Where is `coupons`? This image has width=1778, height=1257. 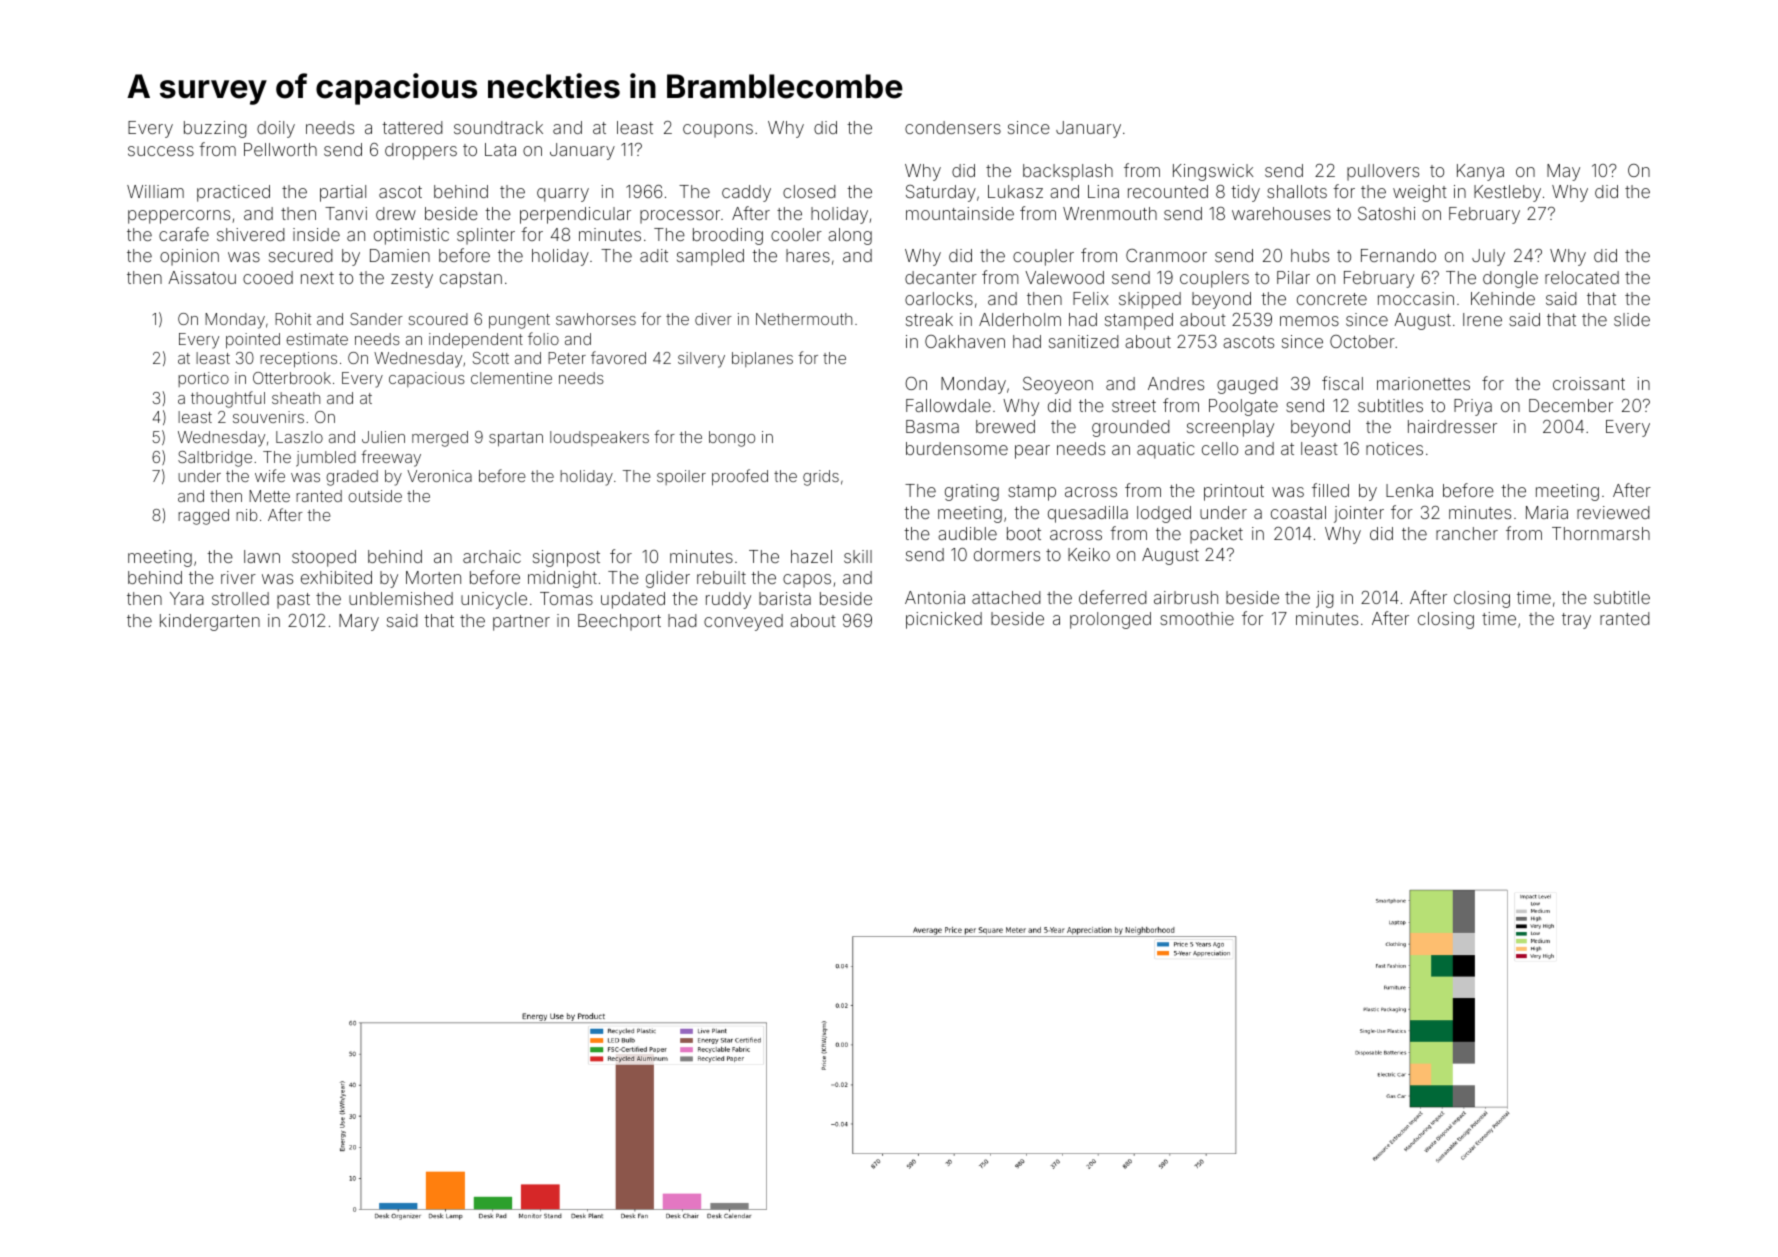 coupons is located at coordinates (718, 131).
